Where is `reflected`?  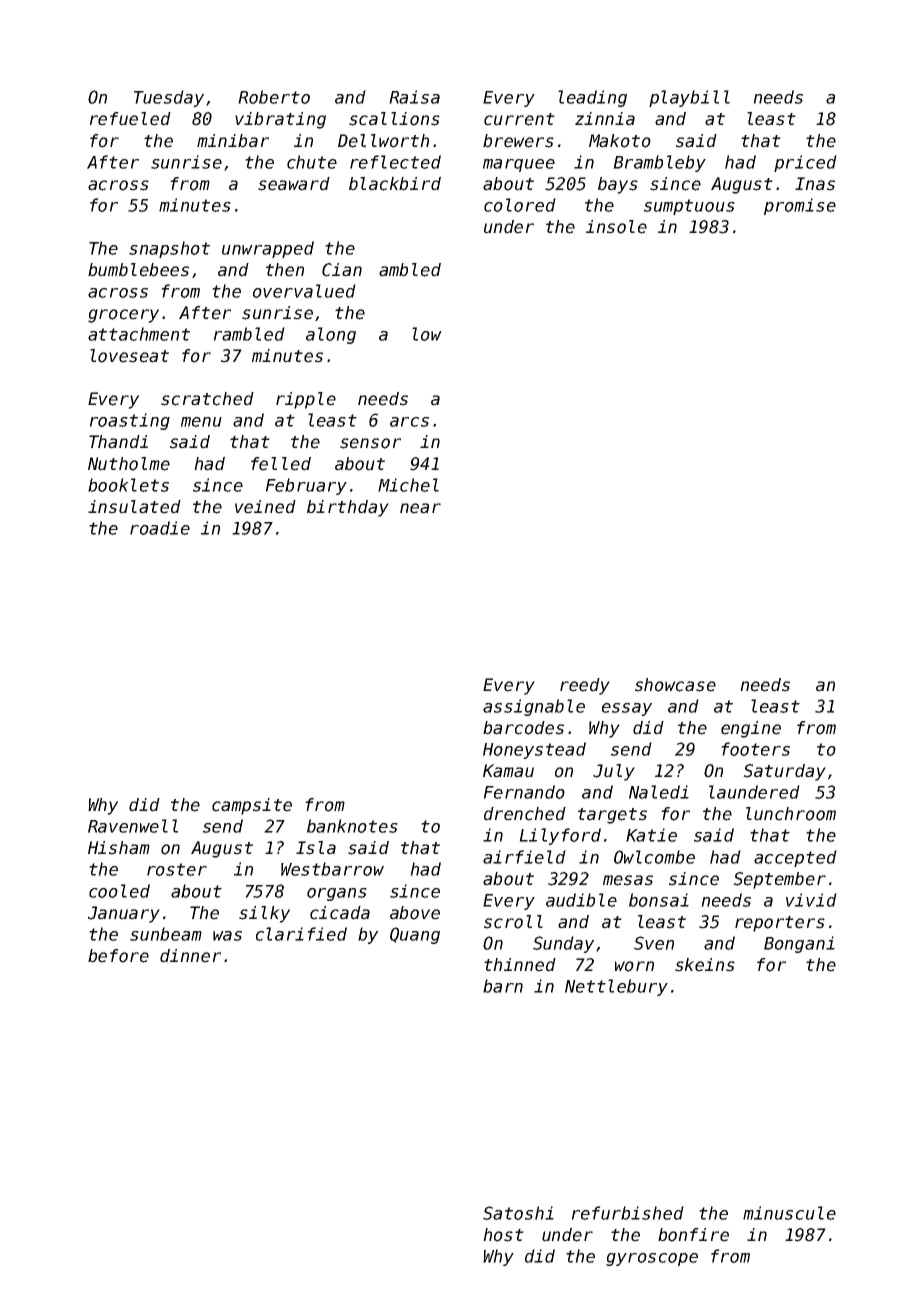 reflected is located at coordinates (395, 162).
